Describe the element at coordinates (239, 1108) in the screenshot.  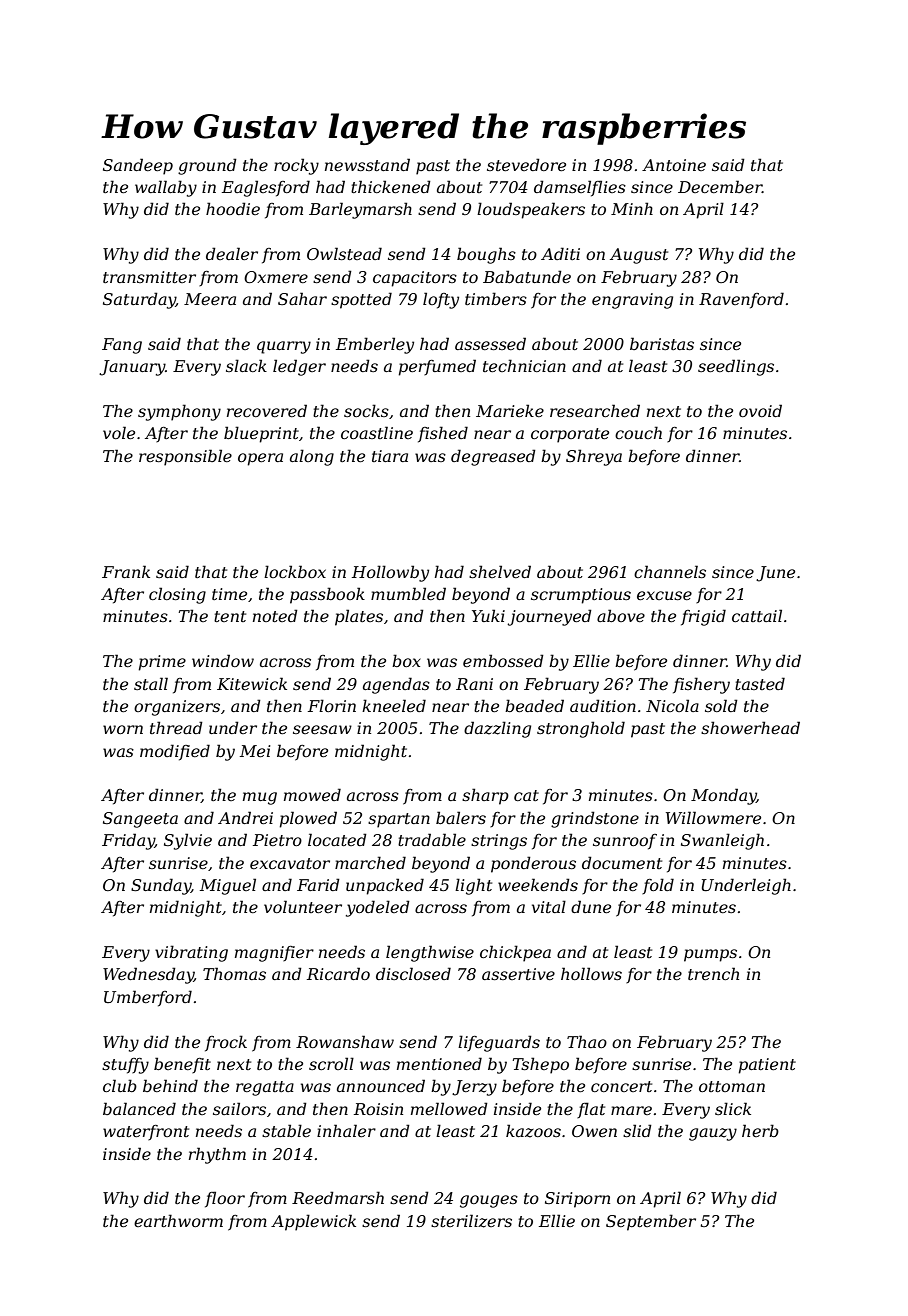
I see `sailors` at that location.
